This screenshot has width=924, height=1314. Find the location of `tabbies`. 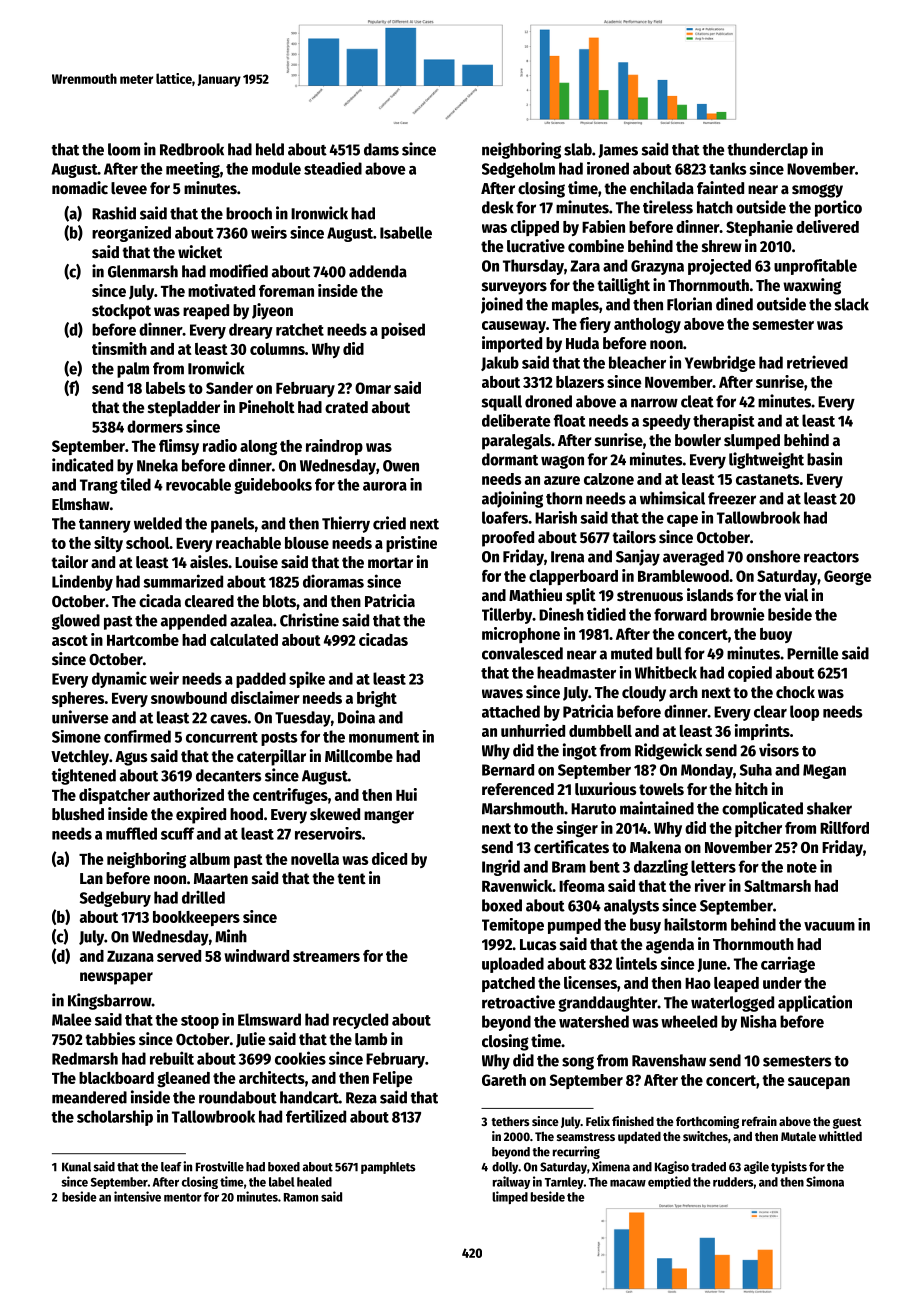

tabbies is located at coordinates (110, 1039).
